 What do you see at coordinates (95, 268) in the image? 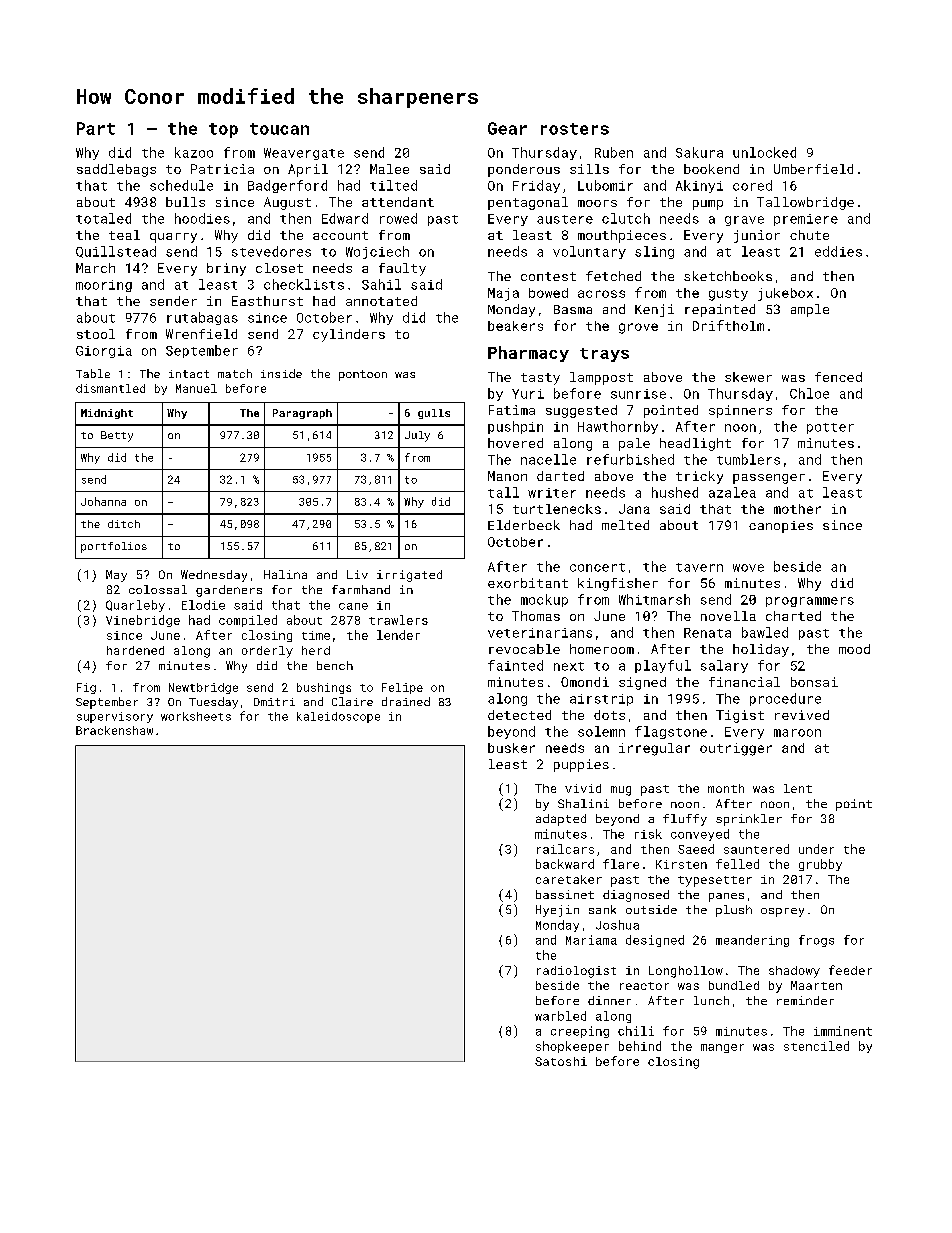
I see `March` at bounding box center [95, 268].
